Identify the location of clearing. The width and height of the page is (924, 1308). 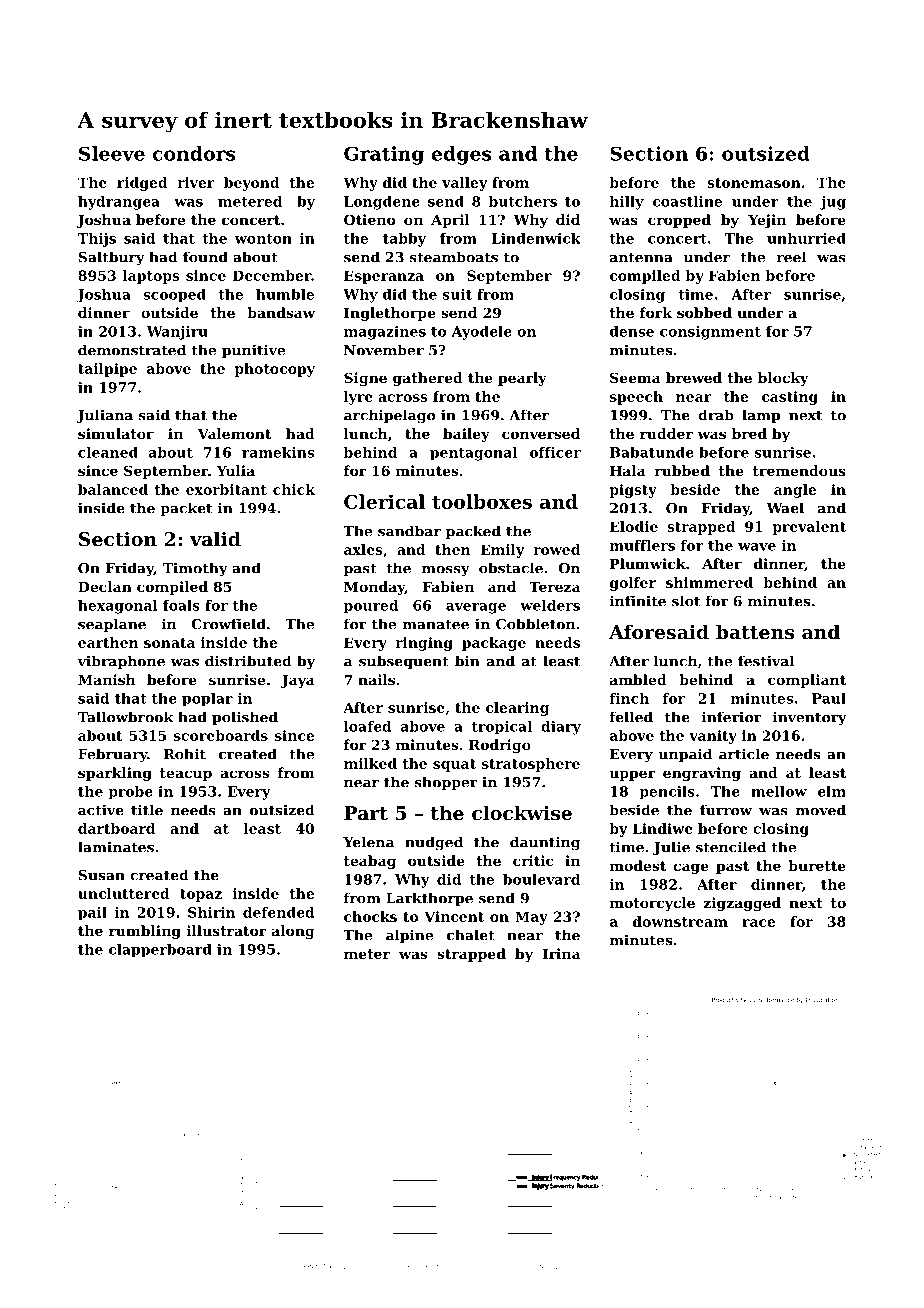
(517, 709).
